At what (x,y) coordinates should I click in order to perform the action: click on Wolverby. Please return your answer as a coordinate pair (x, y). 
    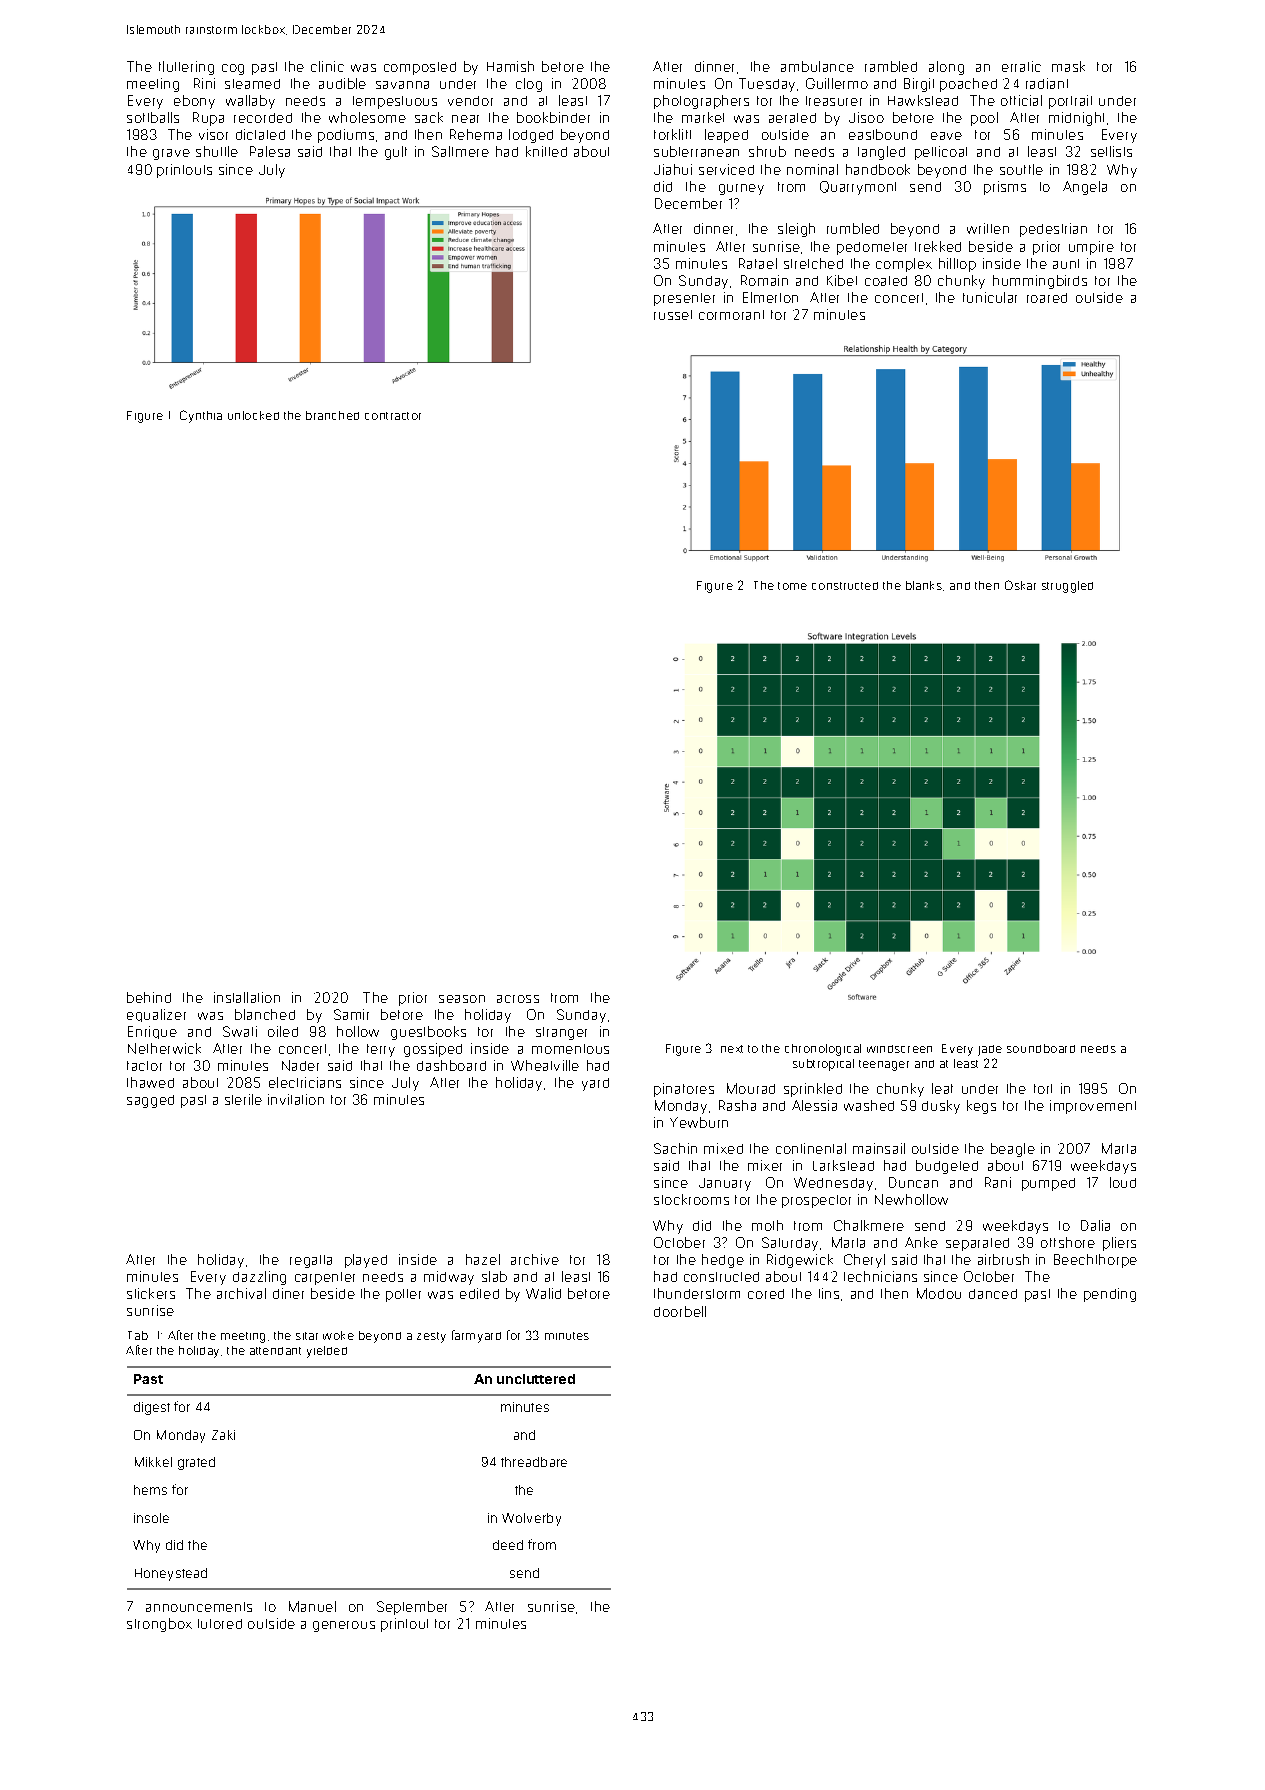
    Looking at the image, I should click on (531, 1519).
